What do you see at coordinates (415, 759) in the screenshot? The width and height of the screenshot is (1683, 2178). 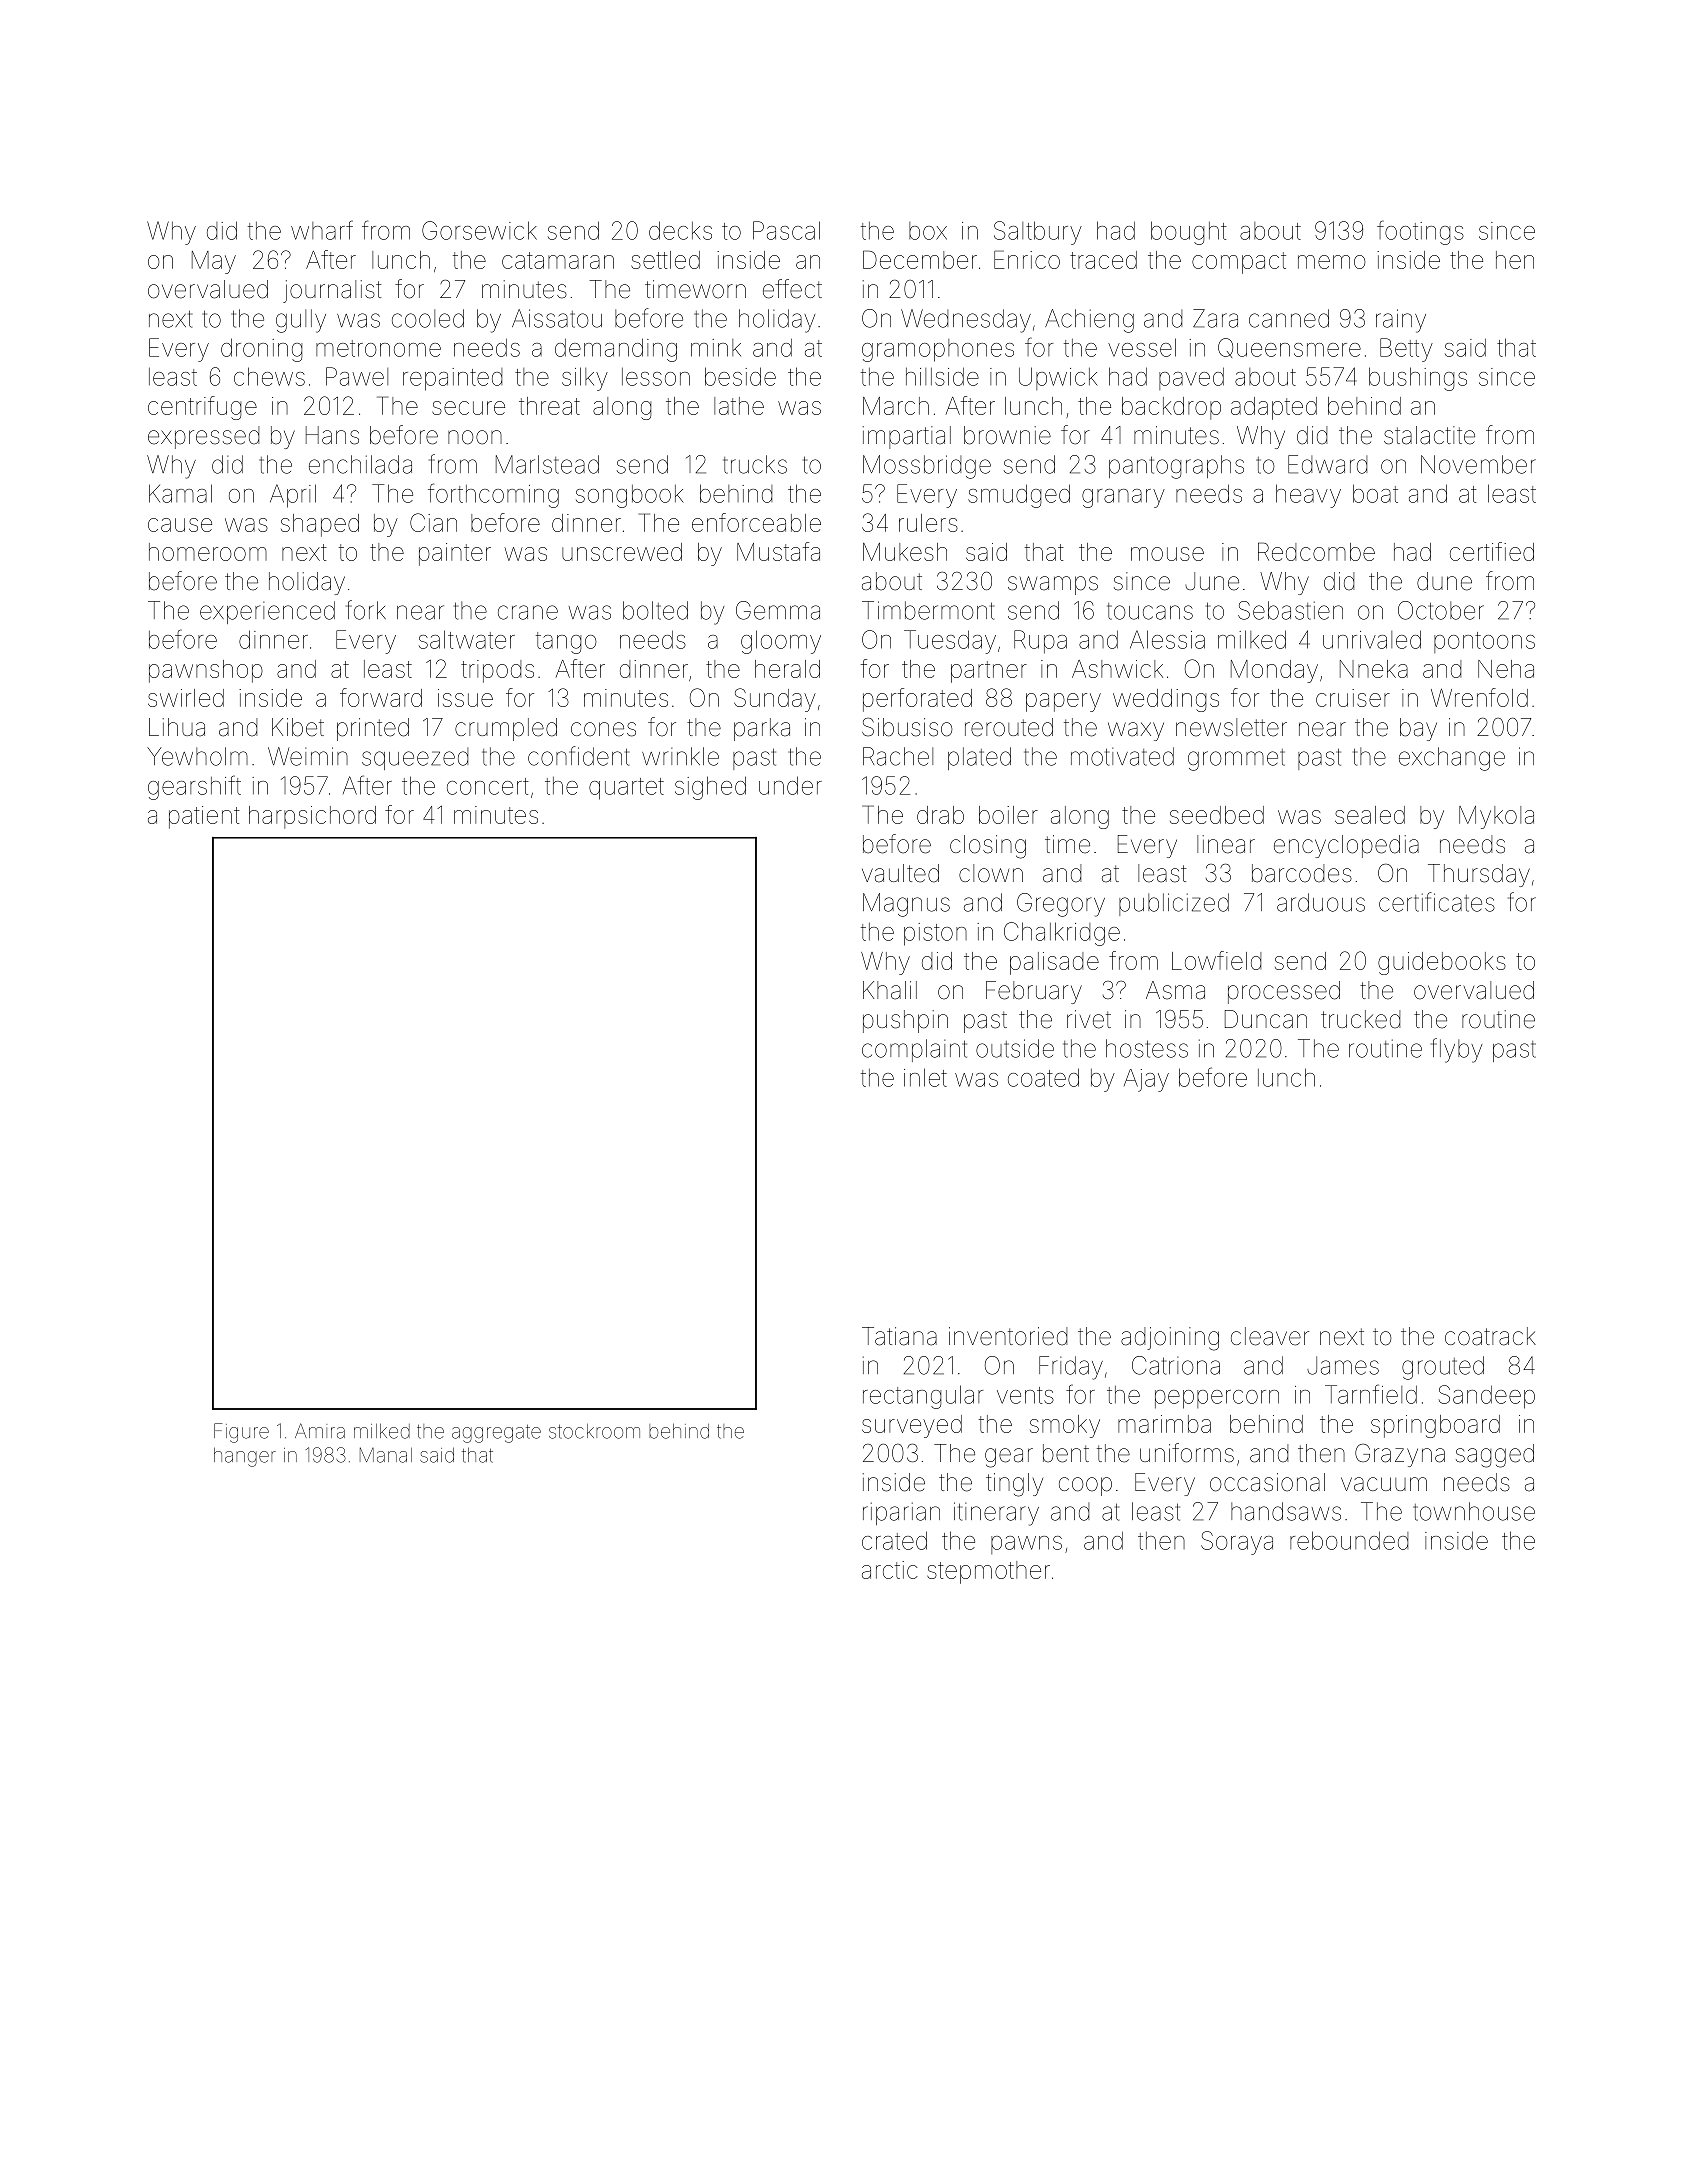 I see `squeezed` at bounding box center [415, 759].
